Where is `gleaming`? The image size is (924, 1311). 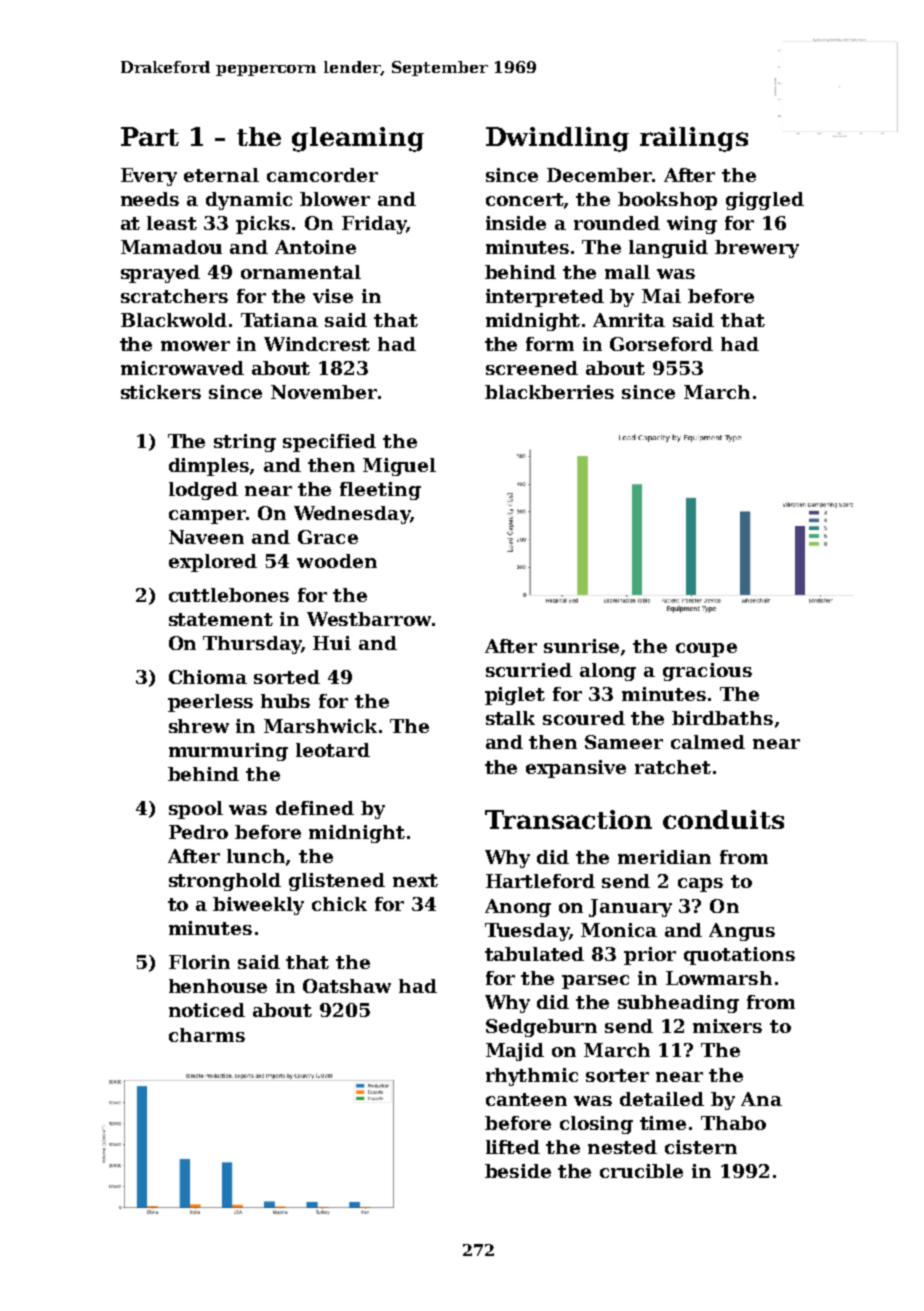 gleaming is located at coordinates (358, 139).
